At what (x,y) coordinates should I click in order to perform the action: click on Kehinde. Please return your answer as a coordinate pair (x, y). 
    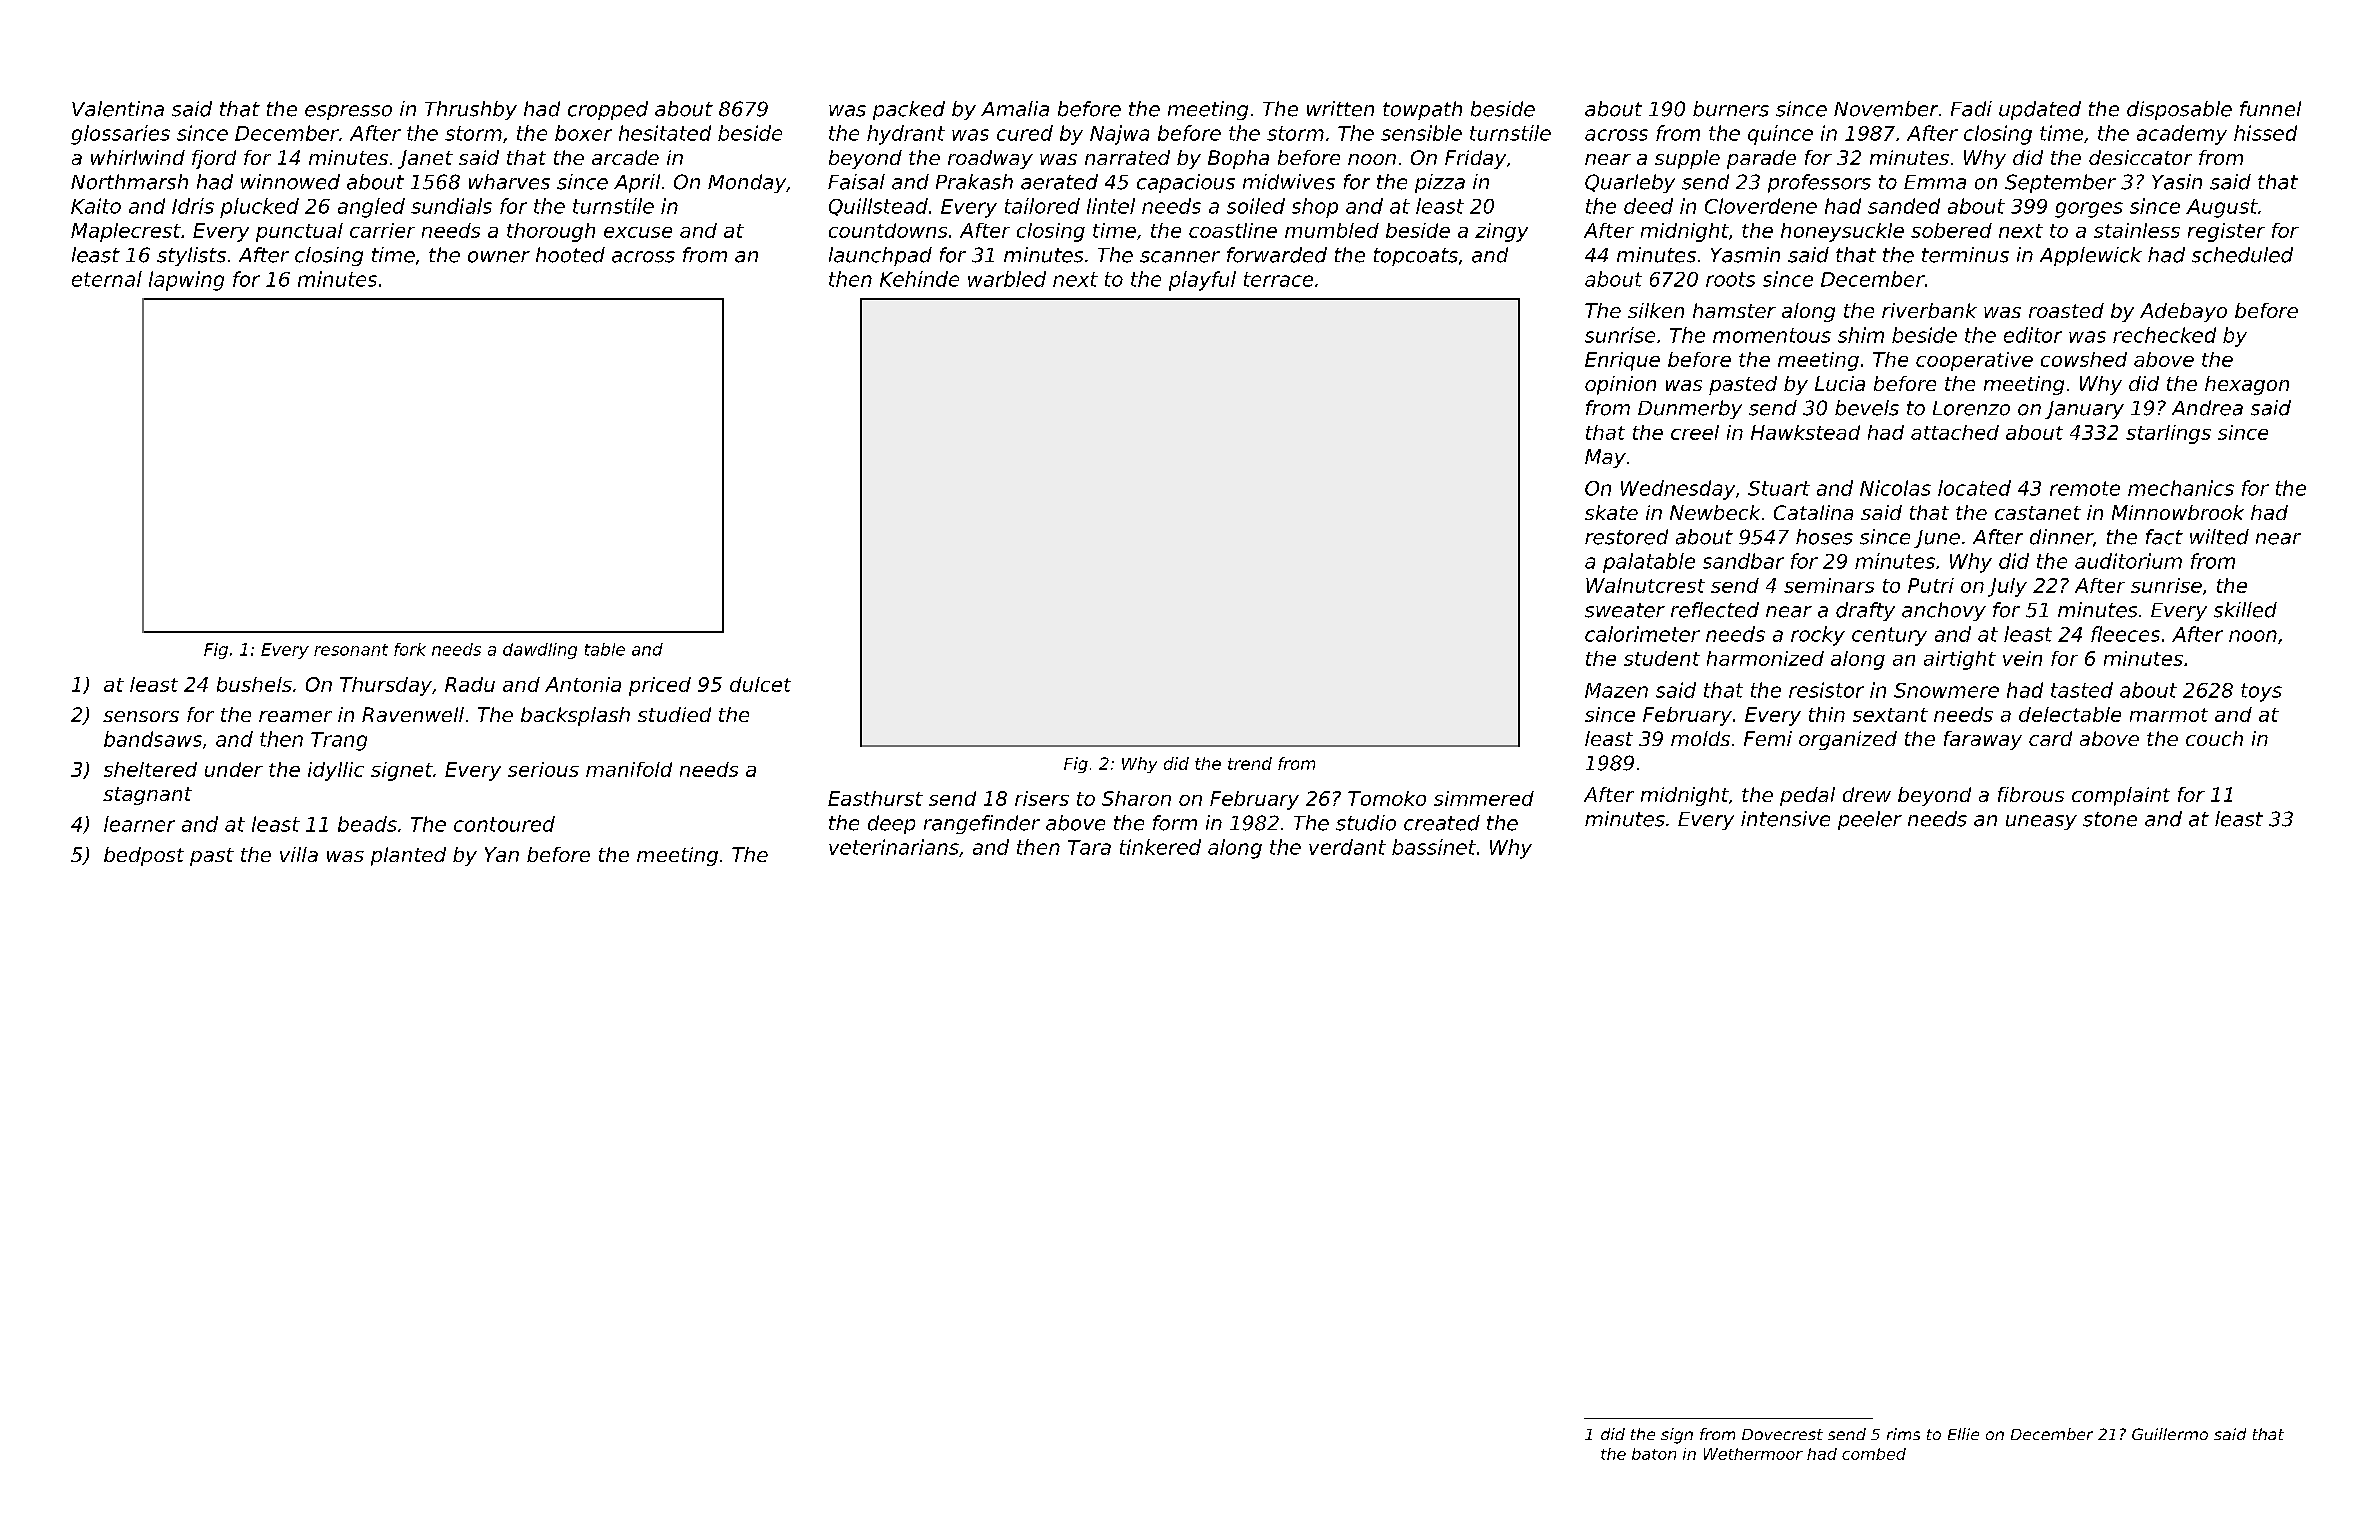
    Looking at the image, I should click on (919, 279).
